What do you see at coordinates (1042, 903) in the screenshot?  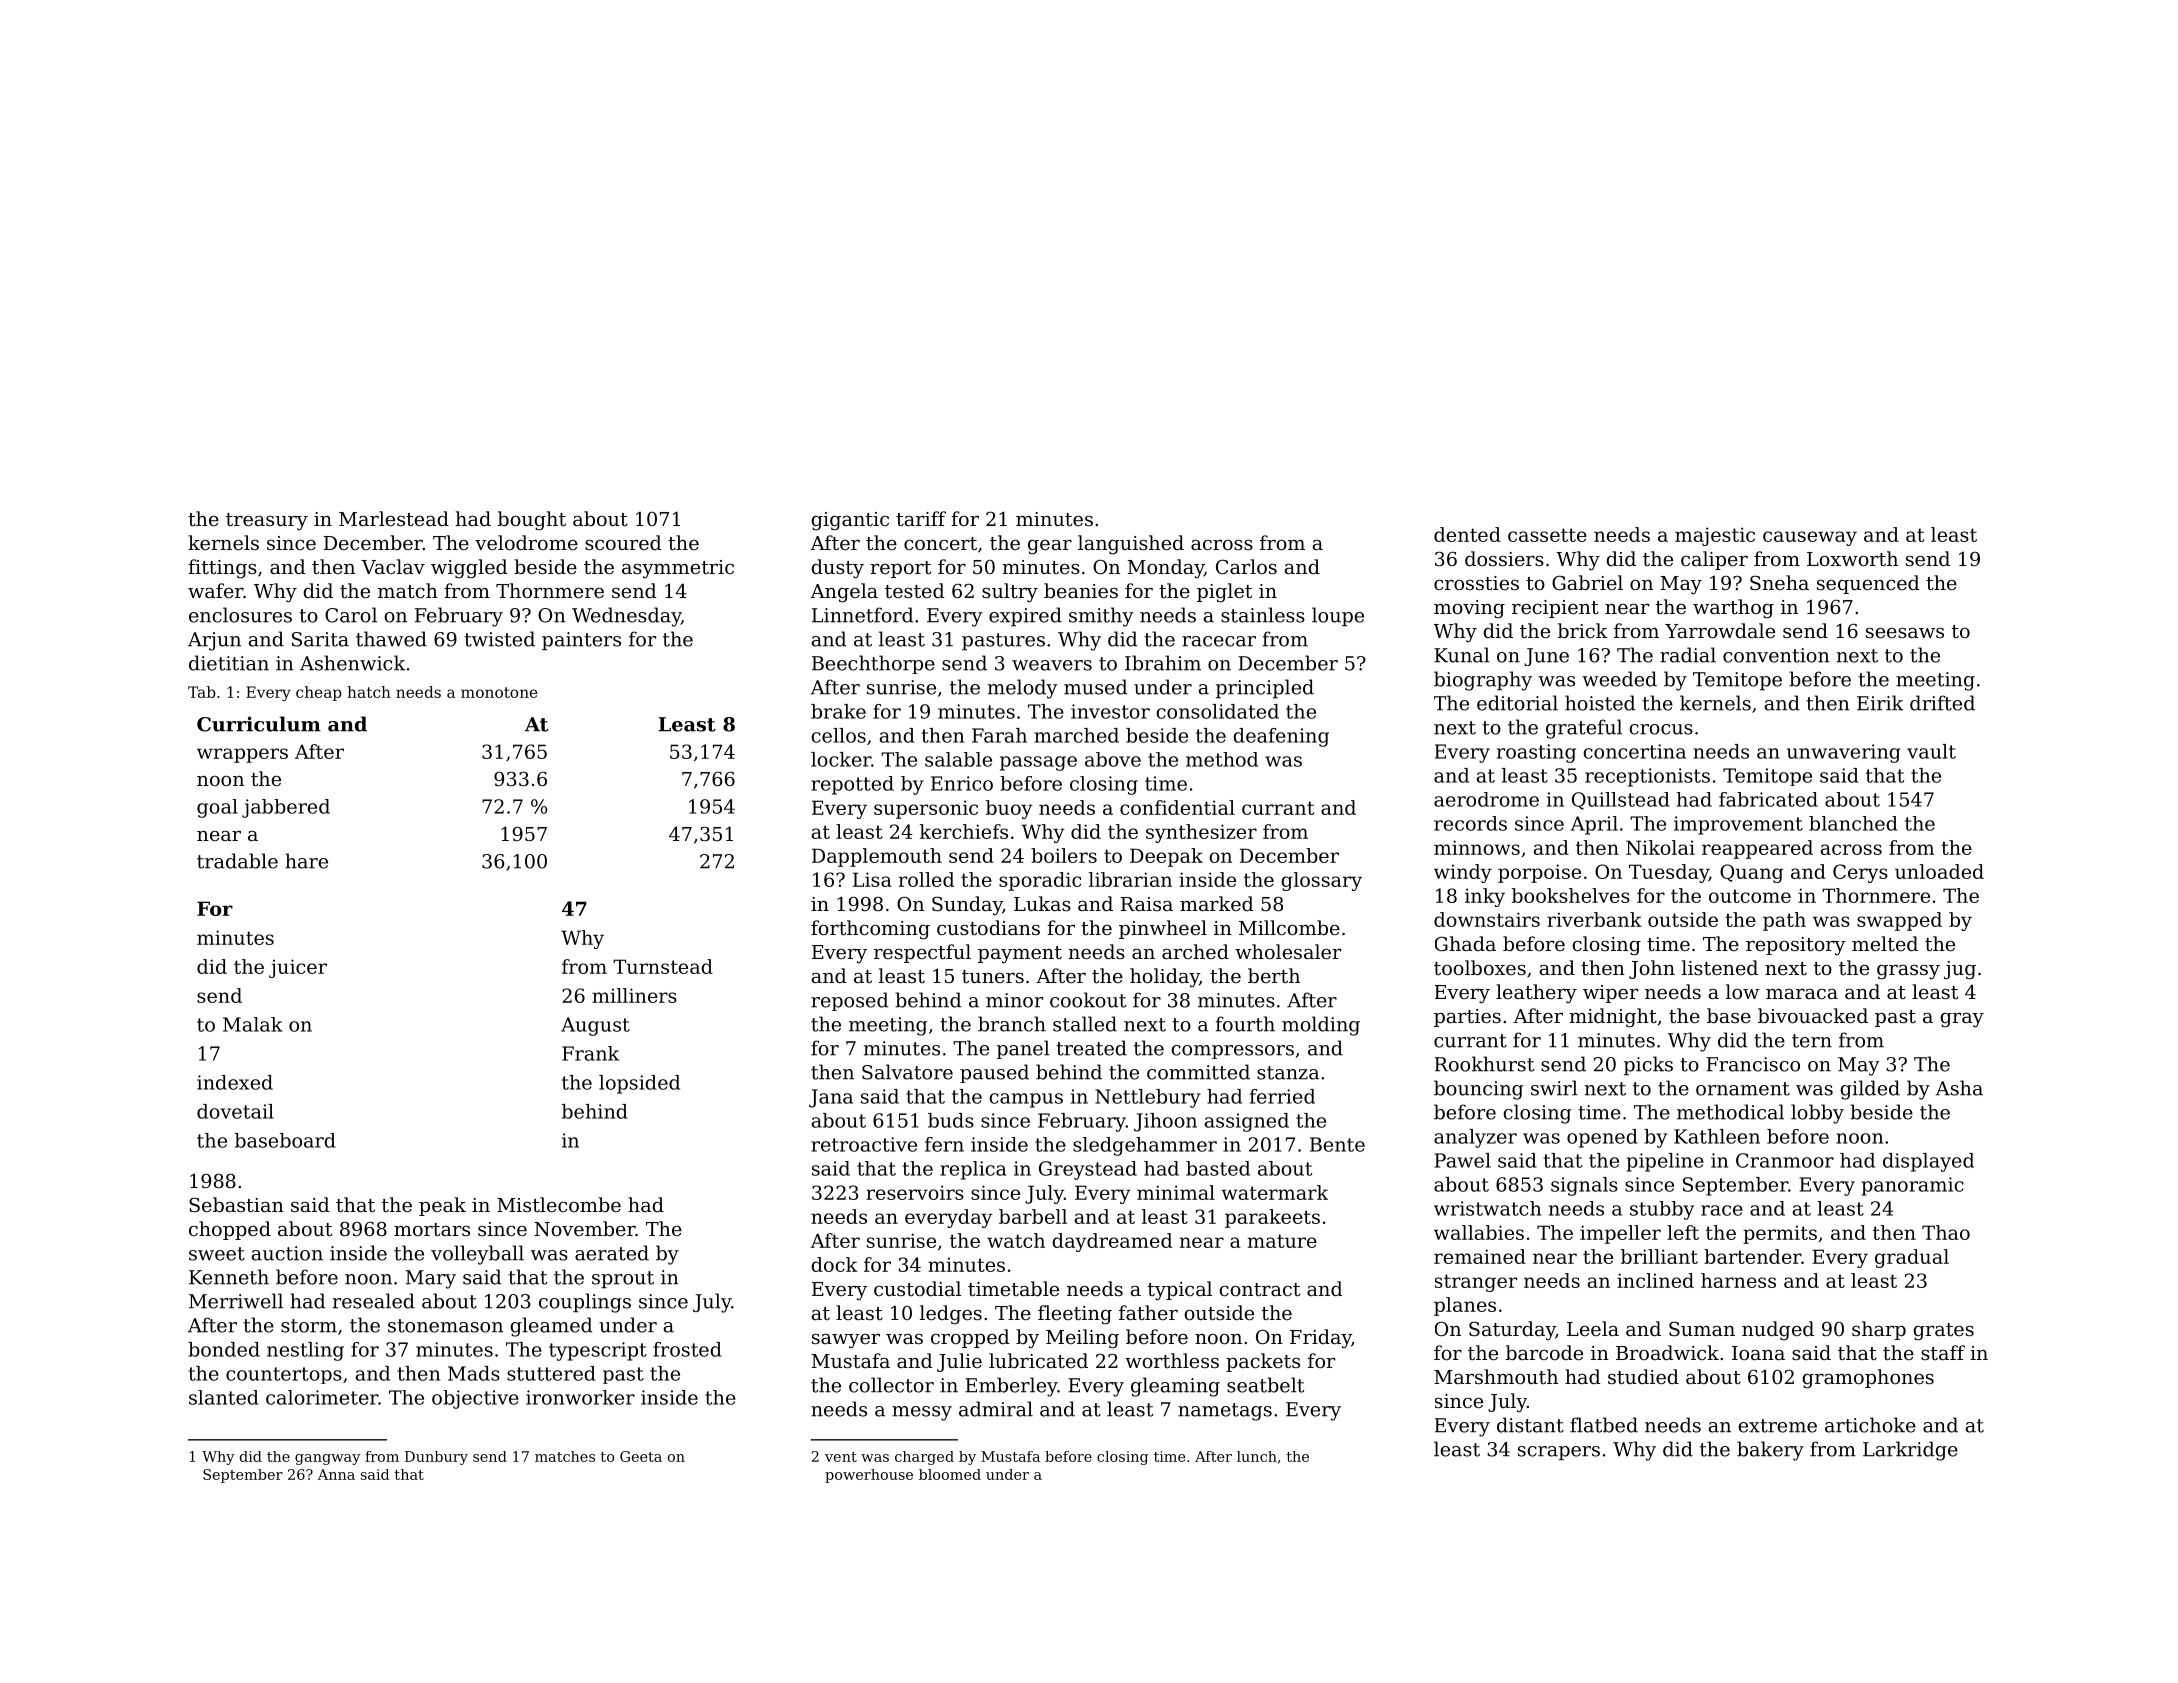 I see `Lukas` at bounding box center [1042, 903].
